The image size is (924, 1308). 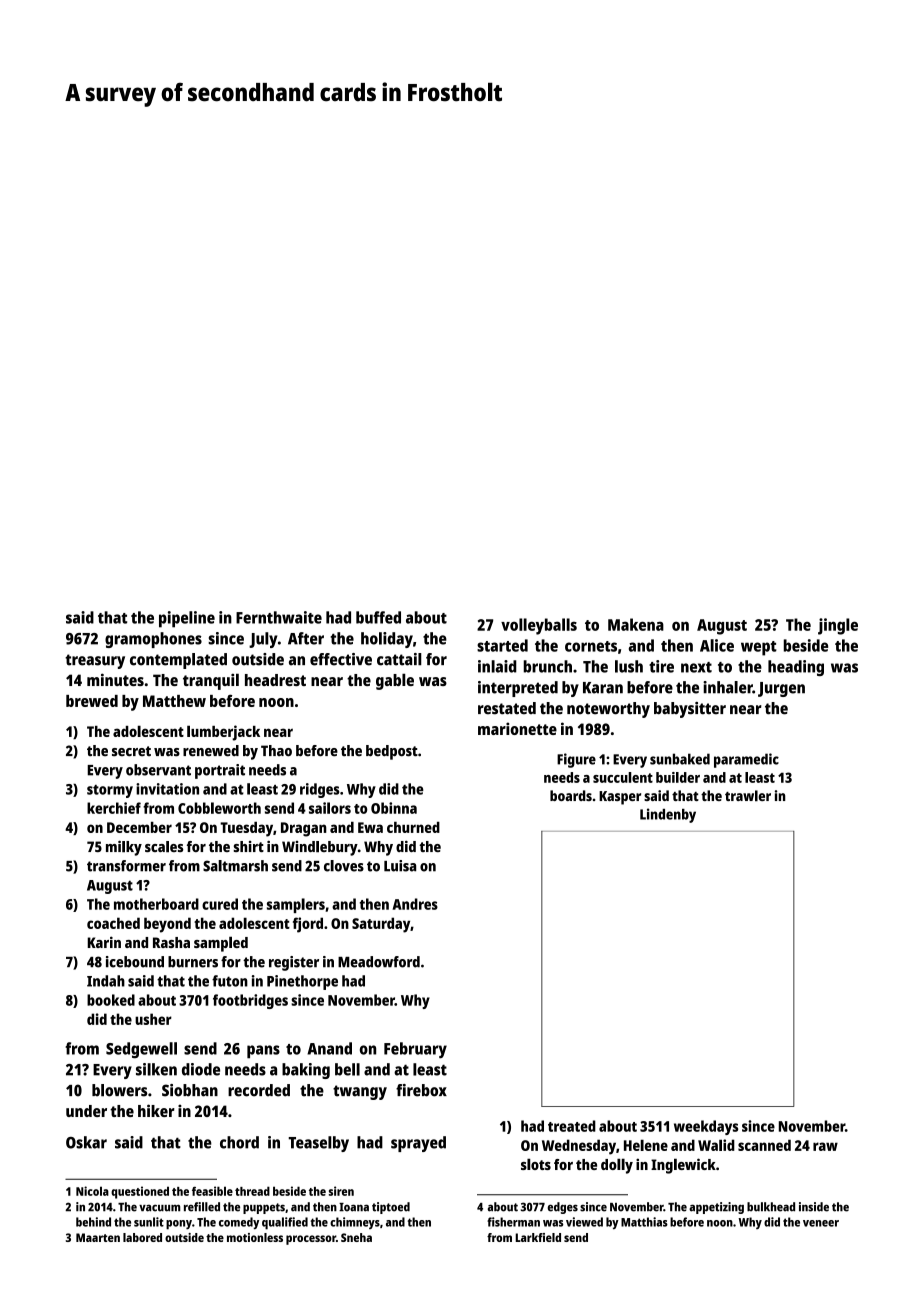 I want to click on marionette, so click(x=517, y=728).
